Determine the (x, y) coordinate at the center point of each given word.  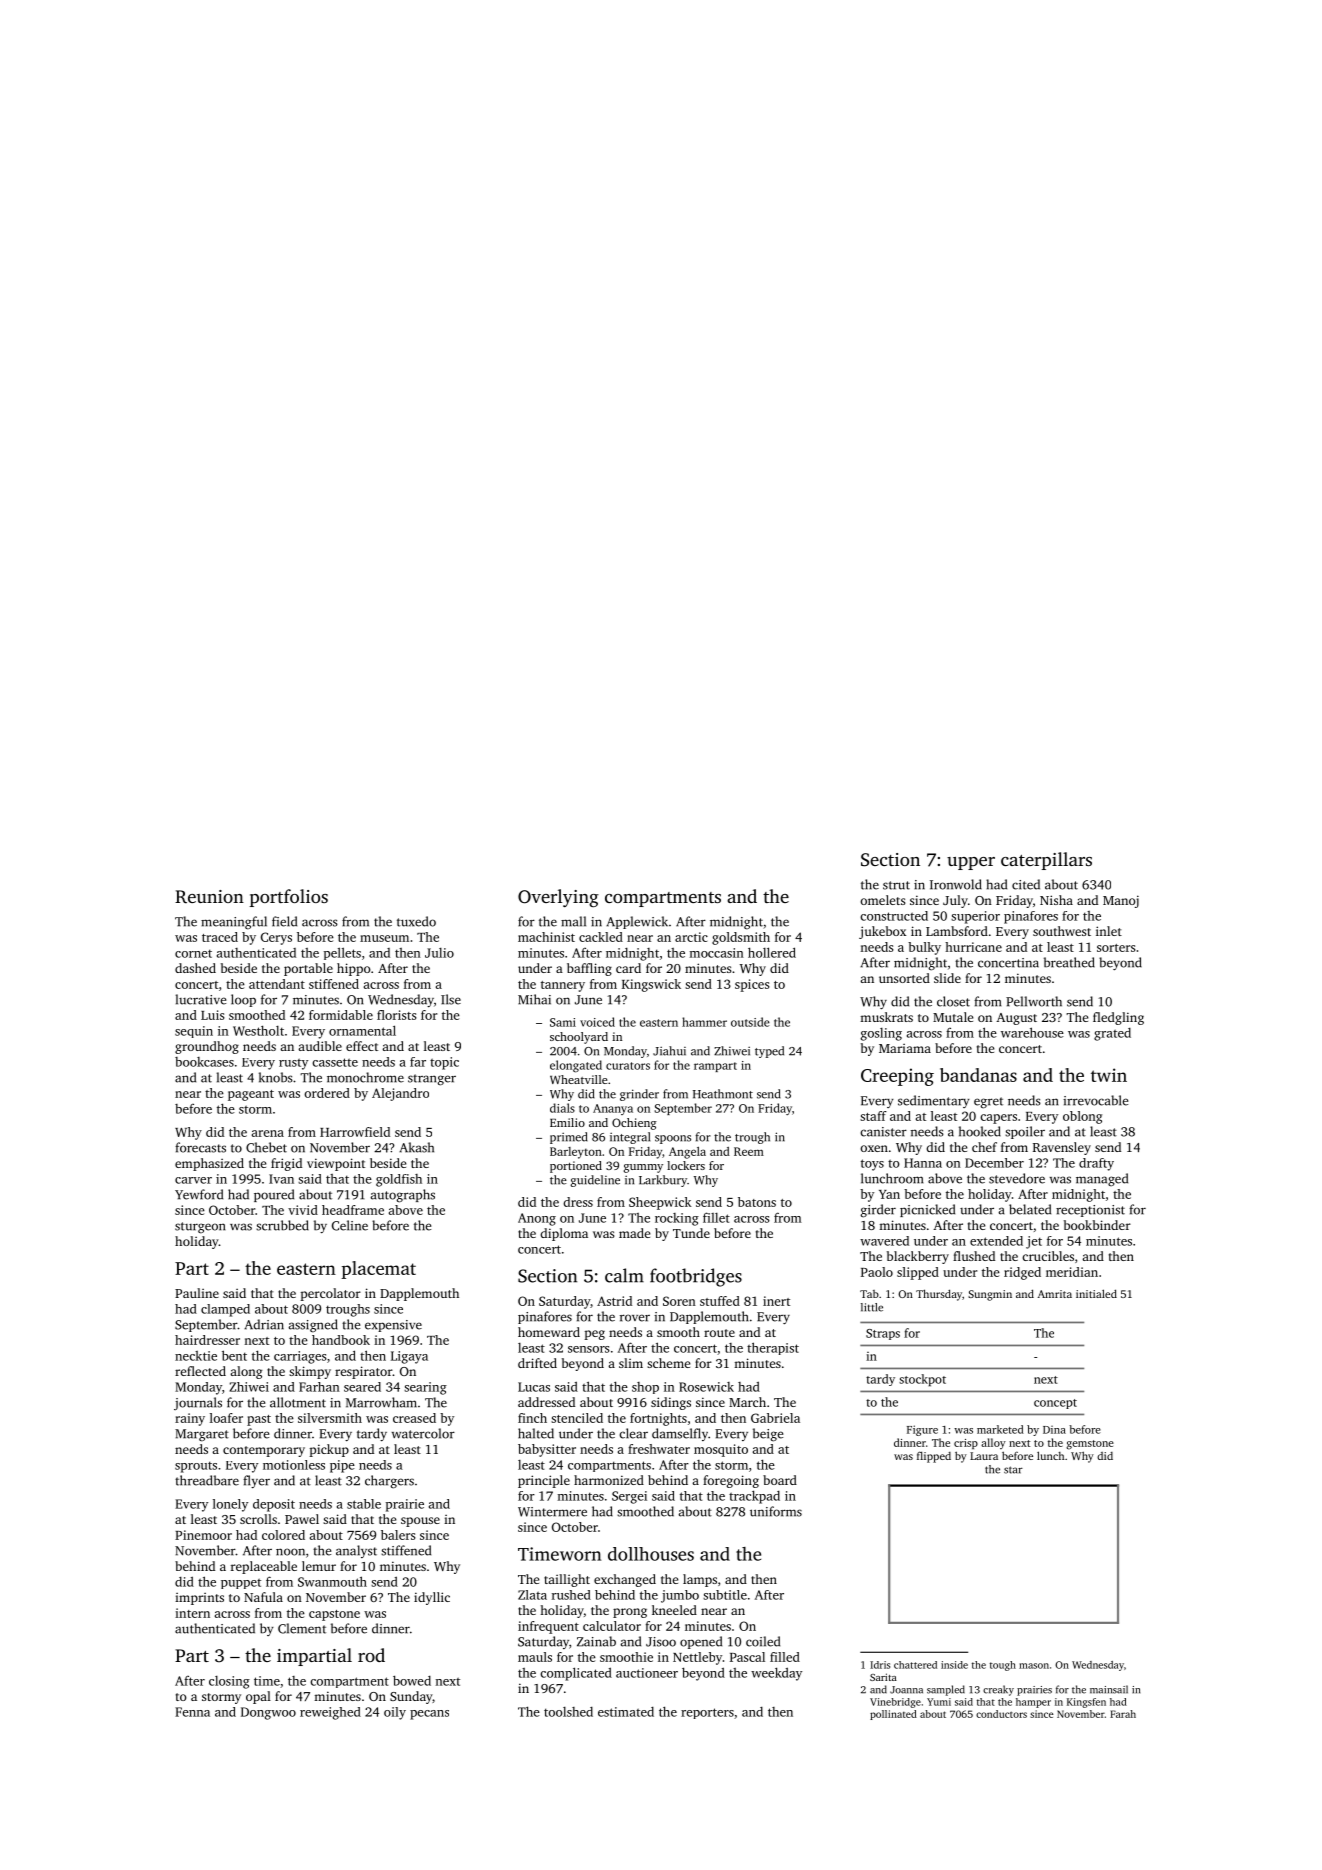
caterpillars (1046, 861)
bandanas (978, 1075)
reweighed (330, 1713)
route (719, 1333)
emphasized (209, 1164)
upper (971, 863)
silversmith (330, 1418)
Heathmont (723, 1094)
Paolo (877, 1272)
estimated (626, 1712)
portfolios (289, 898)
